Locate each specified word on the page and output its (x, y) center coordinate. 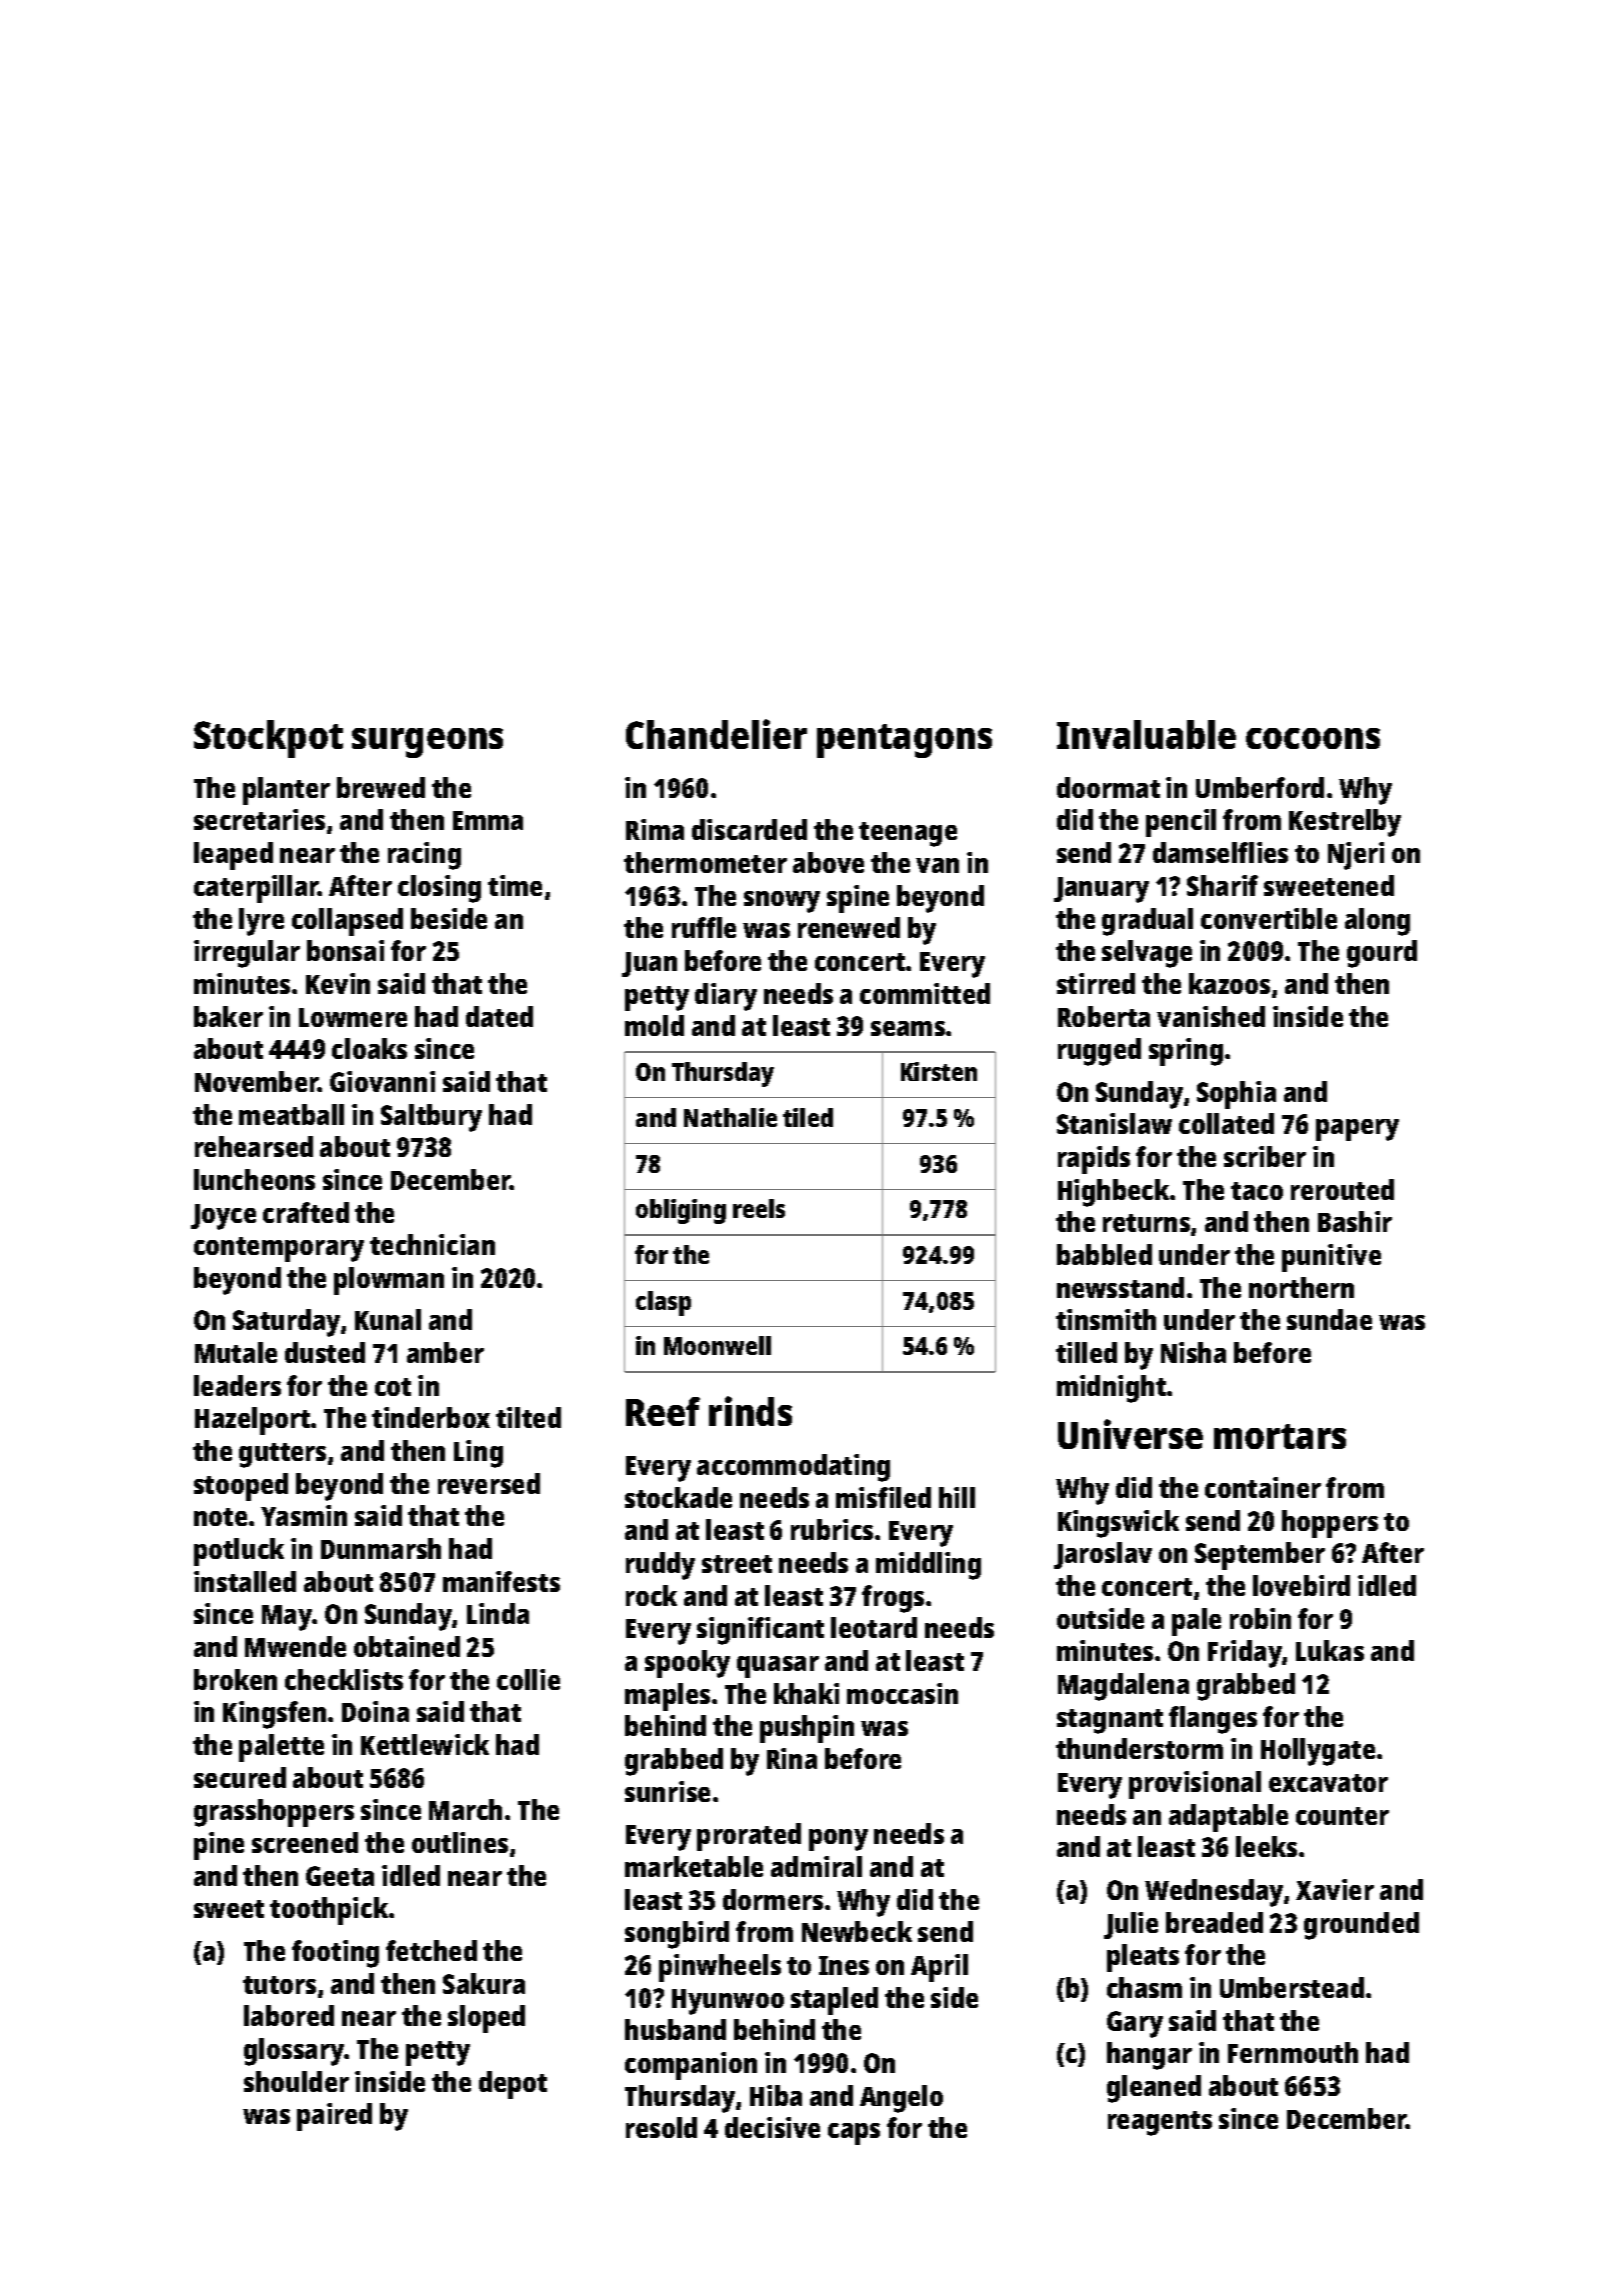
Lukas (1330, 1650)
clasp (663, 1303)
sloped (486, 2019)
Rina (792, 1758)
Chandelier (716, 734)
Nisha (1193, 1352)
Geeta (340, 1876)
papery (1357, 1130)
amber (445, 1352)
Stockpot (268, 739)
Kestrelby (1345, 823)
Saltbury (431, 1118)
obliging (681, 1211)
